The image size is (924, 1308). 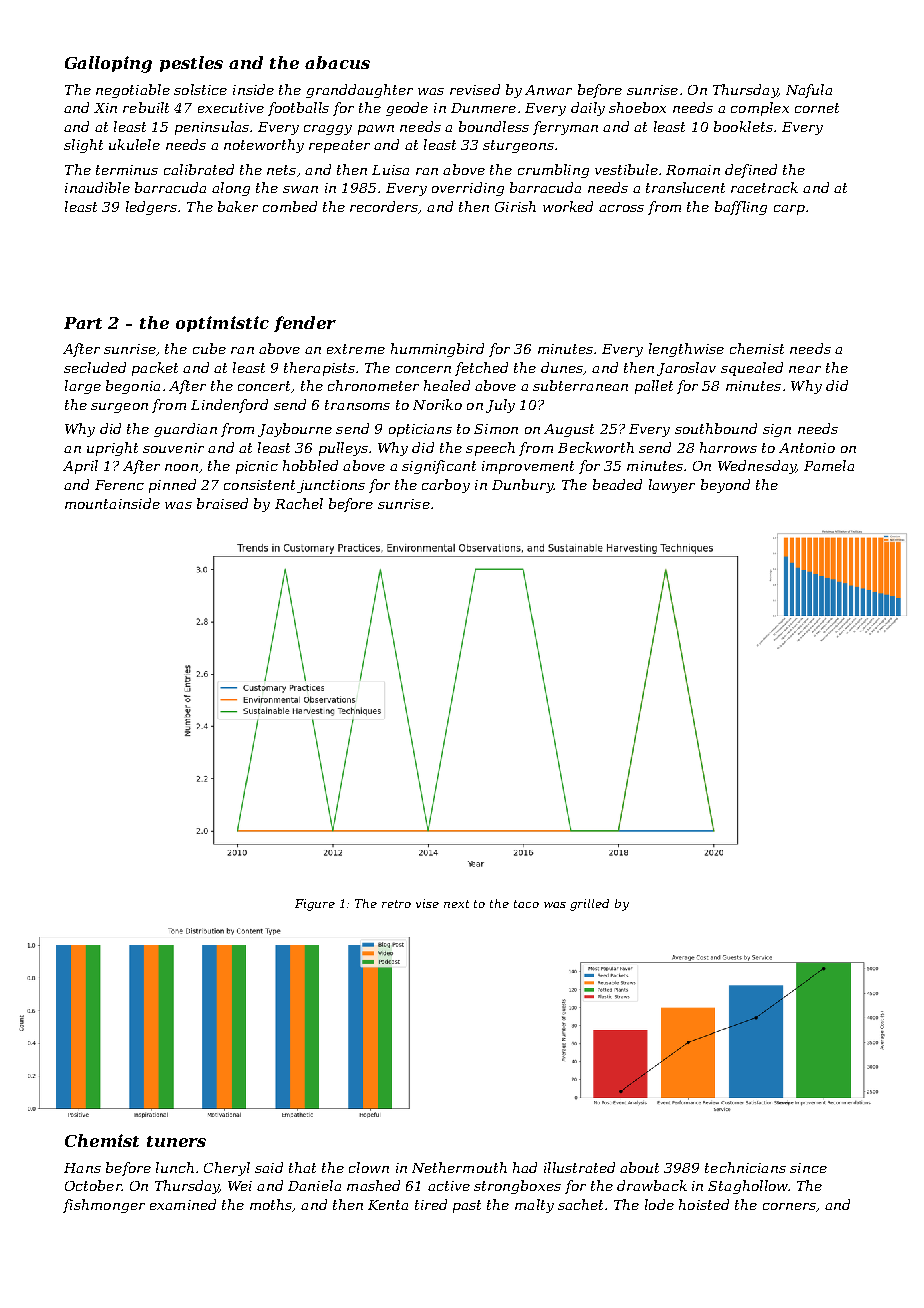 I want to click on Hans, so click(x=82, y=1168).
